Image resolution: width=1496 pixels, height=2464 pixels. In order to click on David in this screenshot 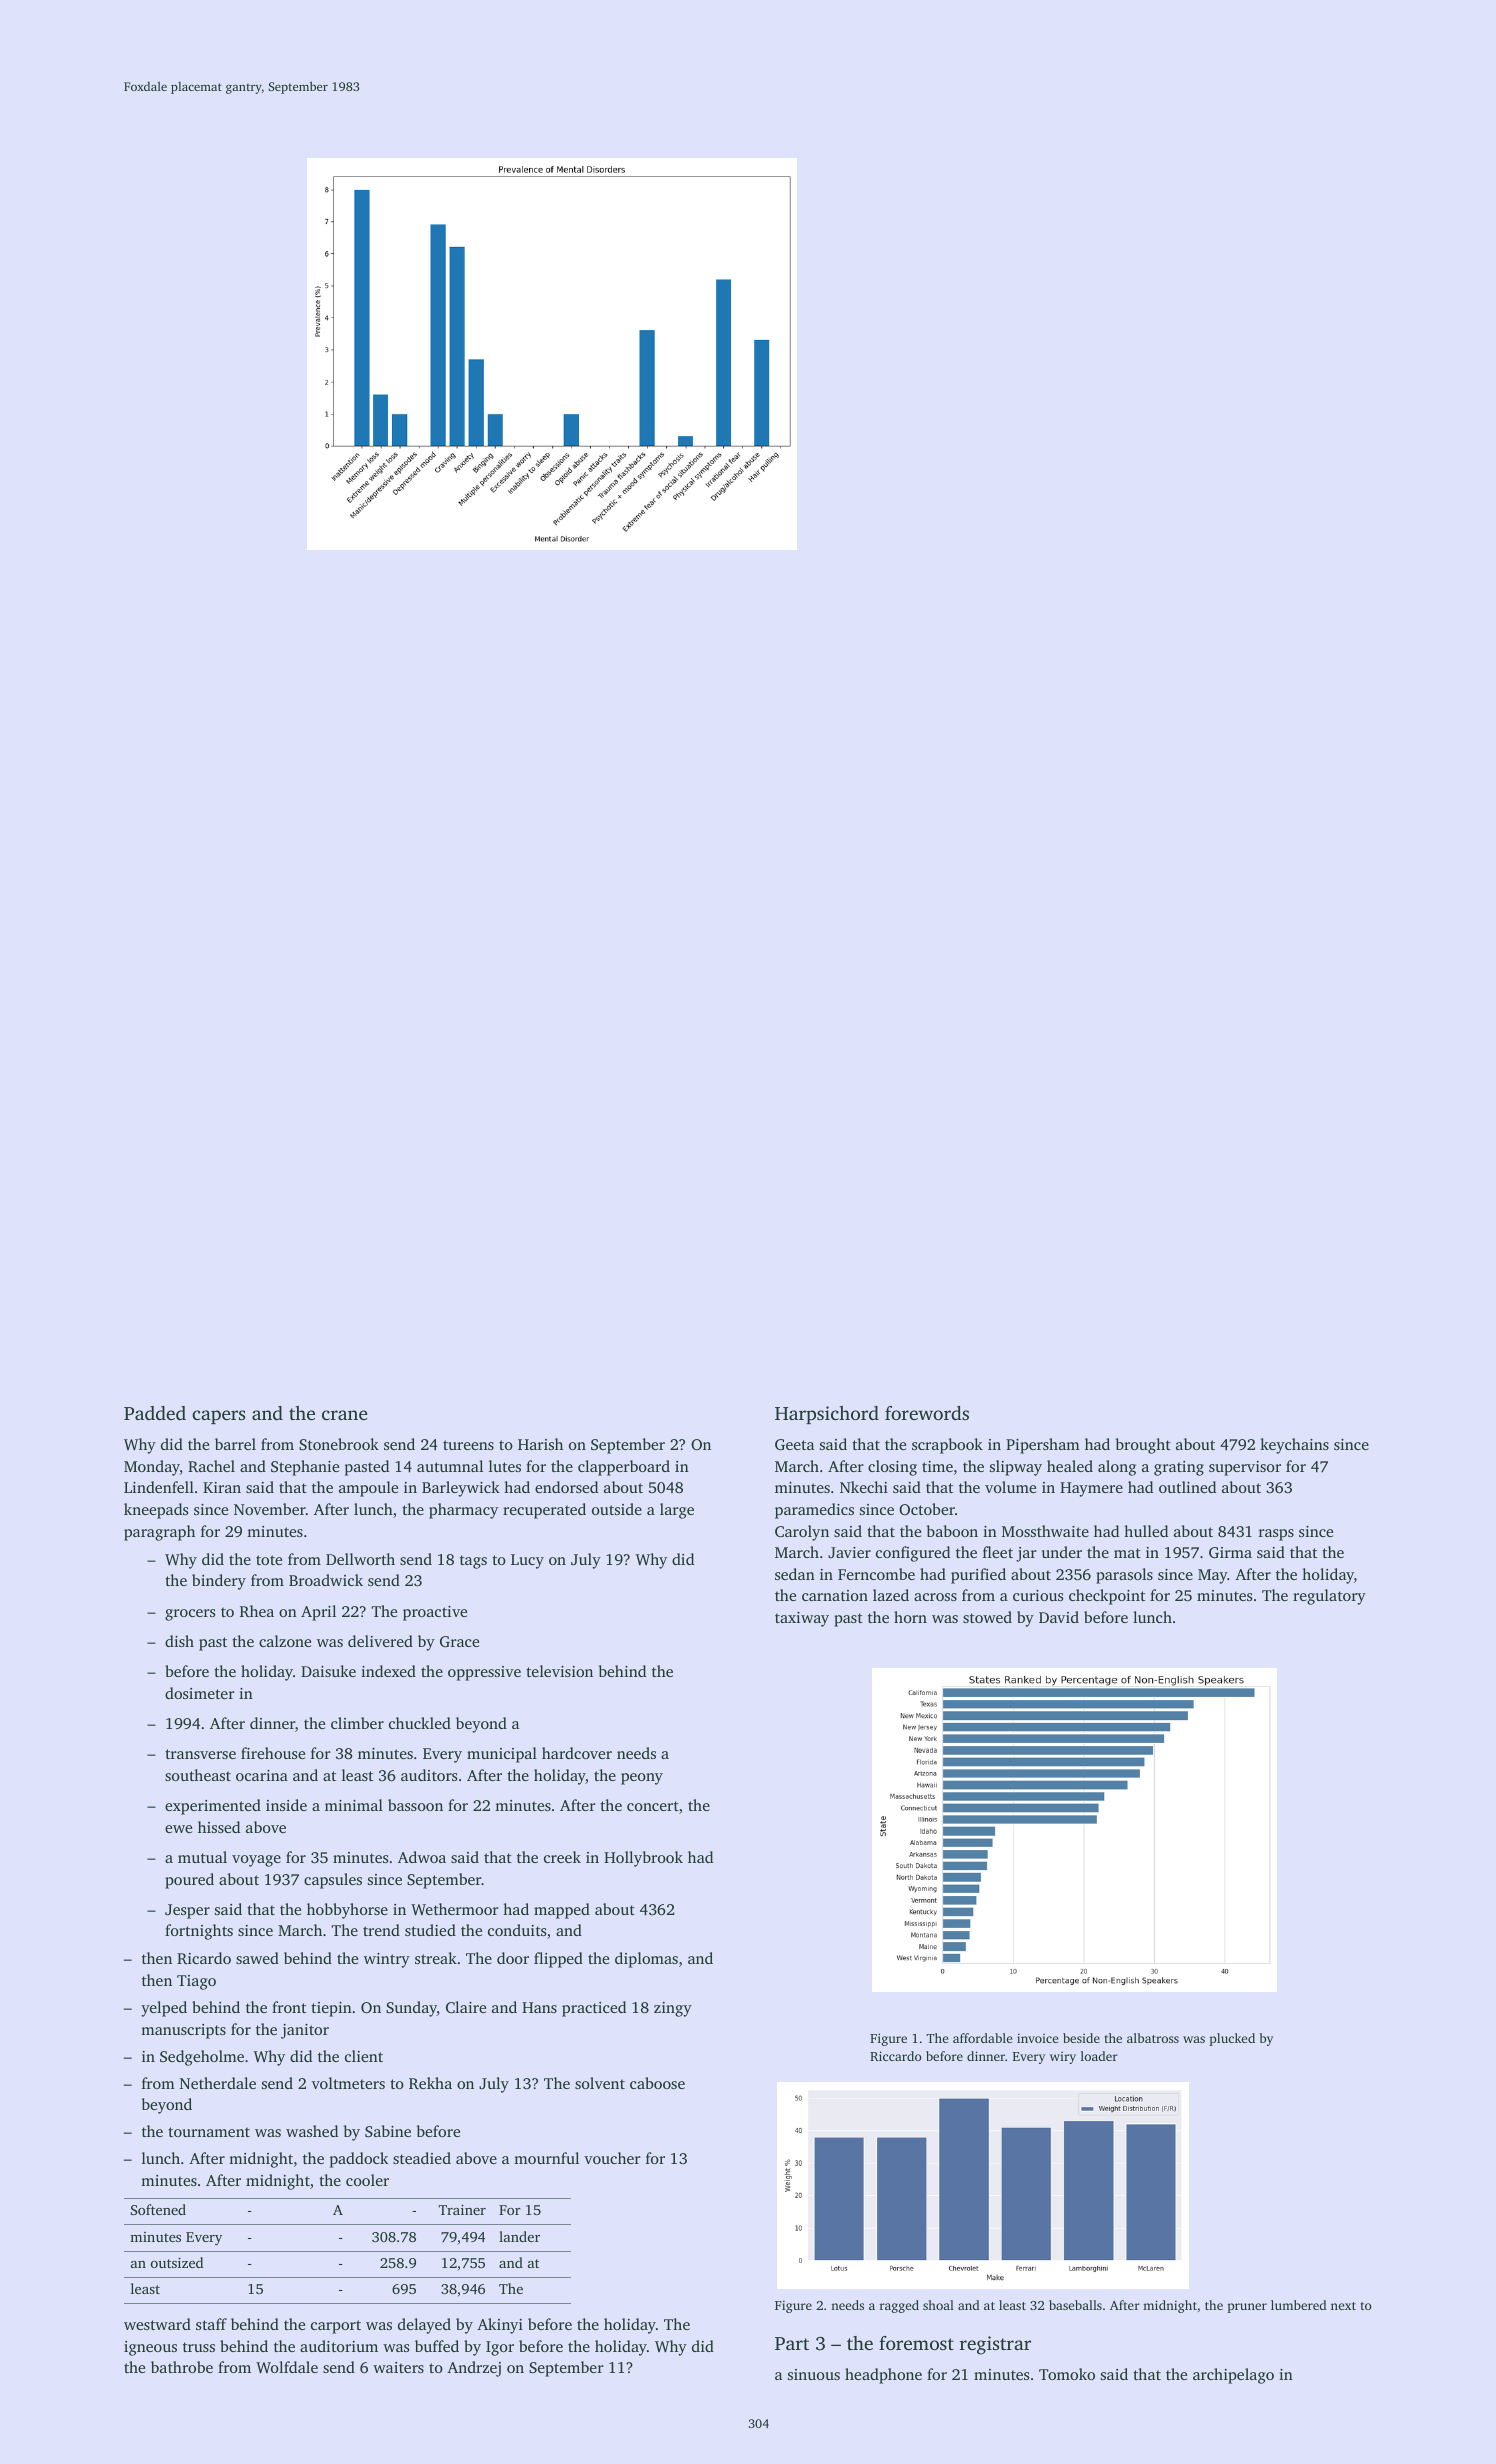, I will do `click(1059, 1617)`.
